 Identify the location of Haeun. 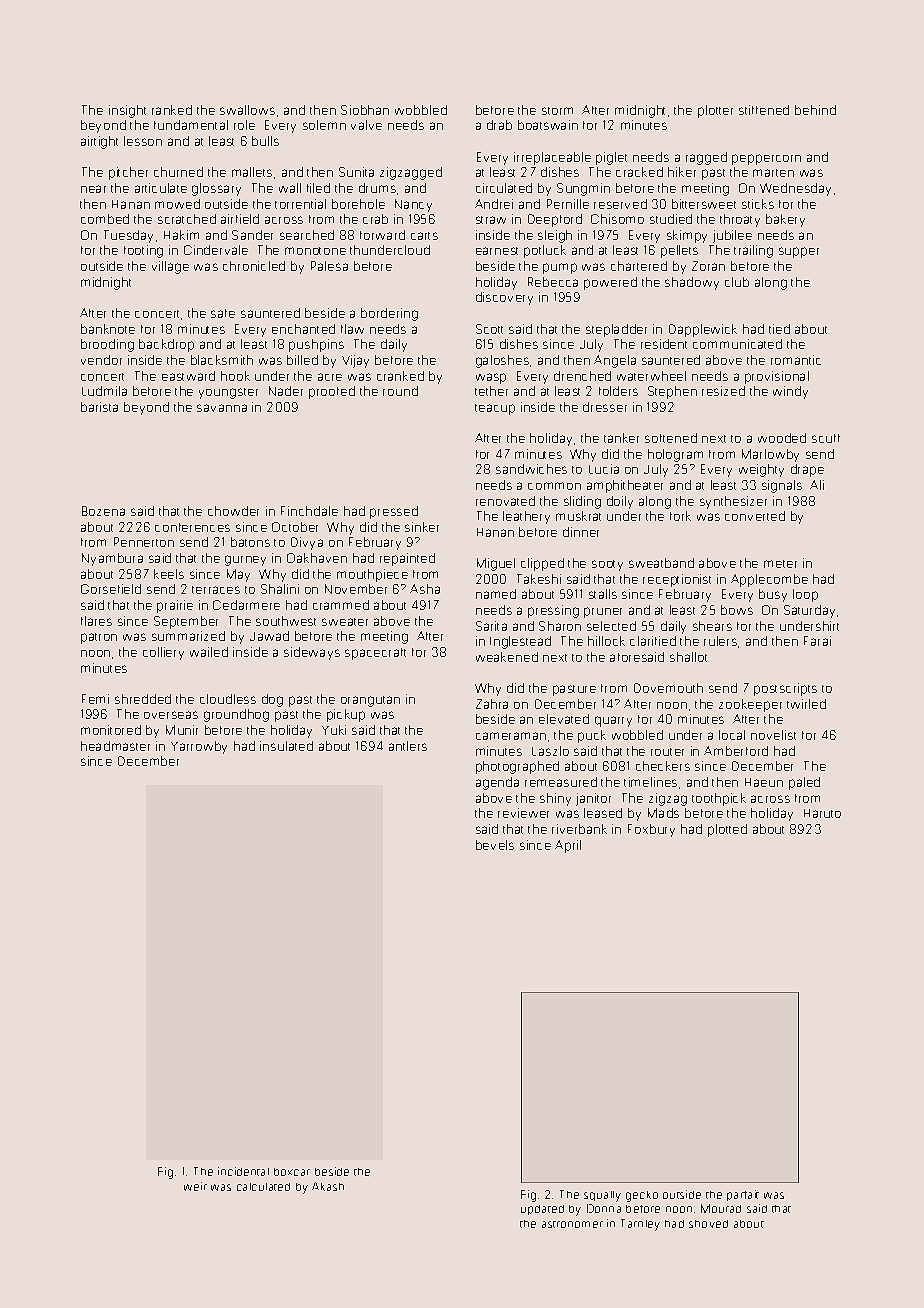
(764, 782).
